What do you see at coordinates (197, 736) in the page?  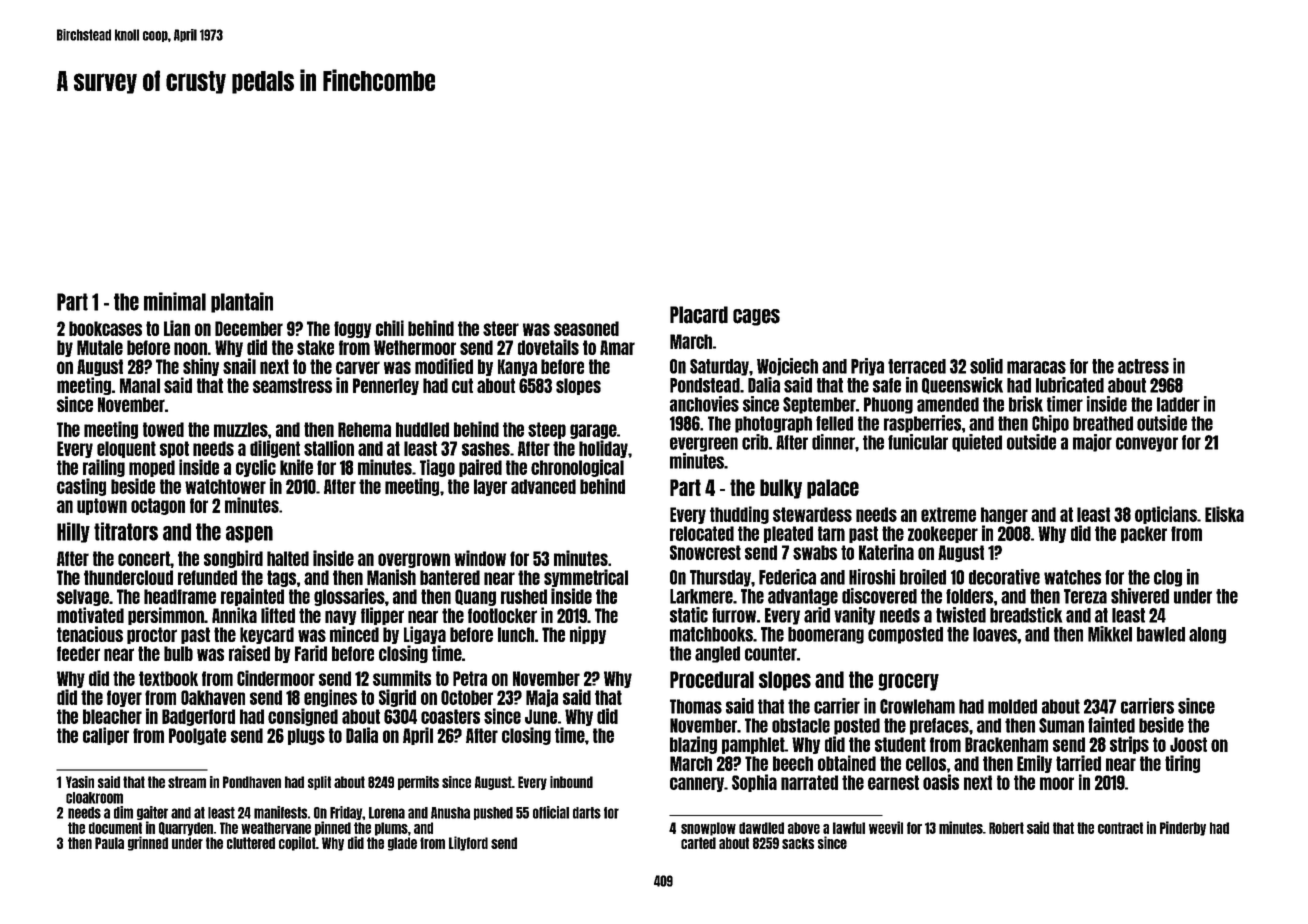 I see `Poolgate` at bounding box center [197, 736].
